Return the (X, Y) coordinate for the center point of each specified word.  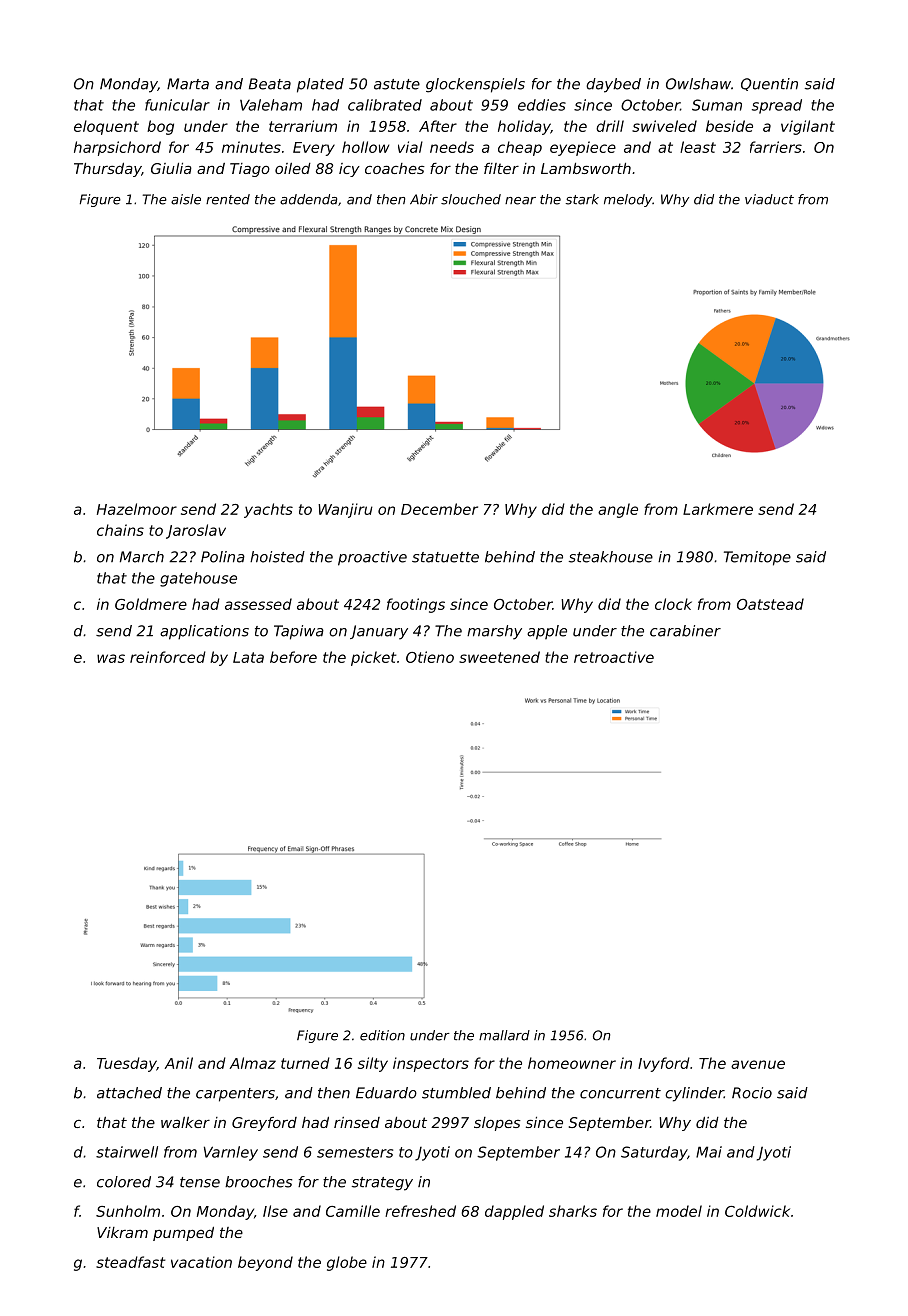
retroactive (614, 657)
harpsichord (117, 148)
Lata (248, 657)
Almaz (253, 1063)
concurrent (620, 1093)
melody (628, 200)
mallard (504, 1035)
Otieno (430, 657)
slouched (471, 199)
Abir (424, 199)
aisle (186, 199)
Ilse (275, 1211)
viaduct (769, 199)
